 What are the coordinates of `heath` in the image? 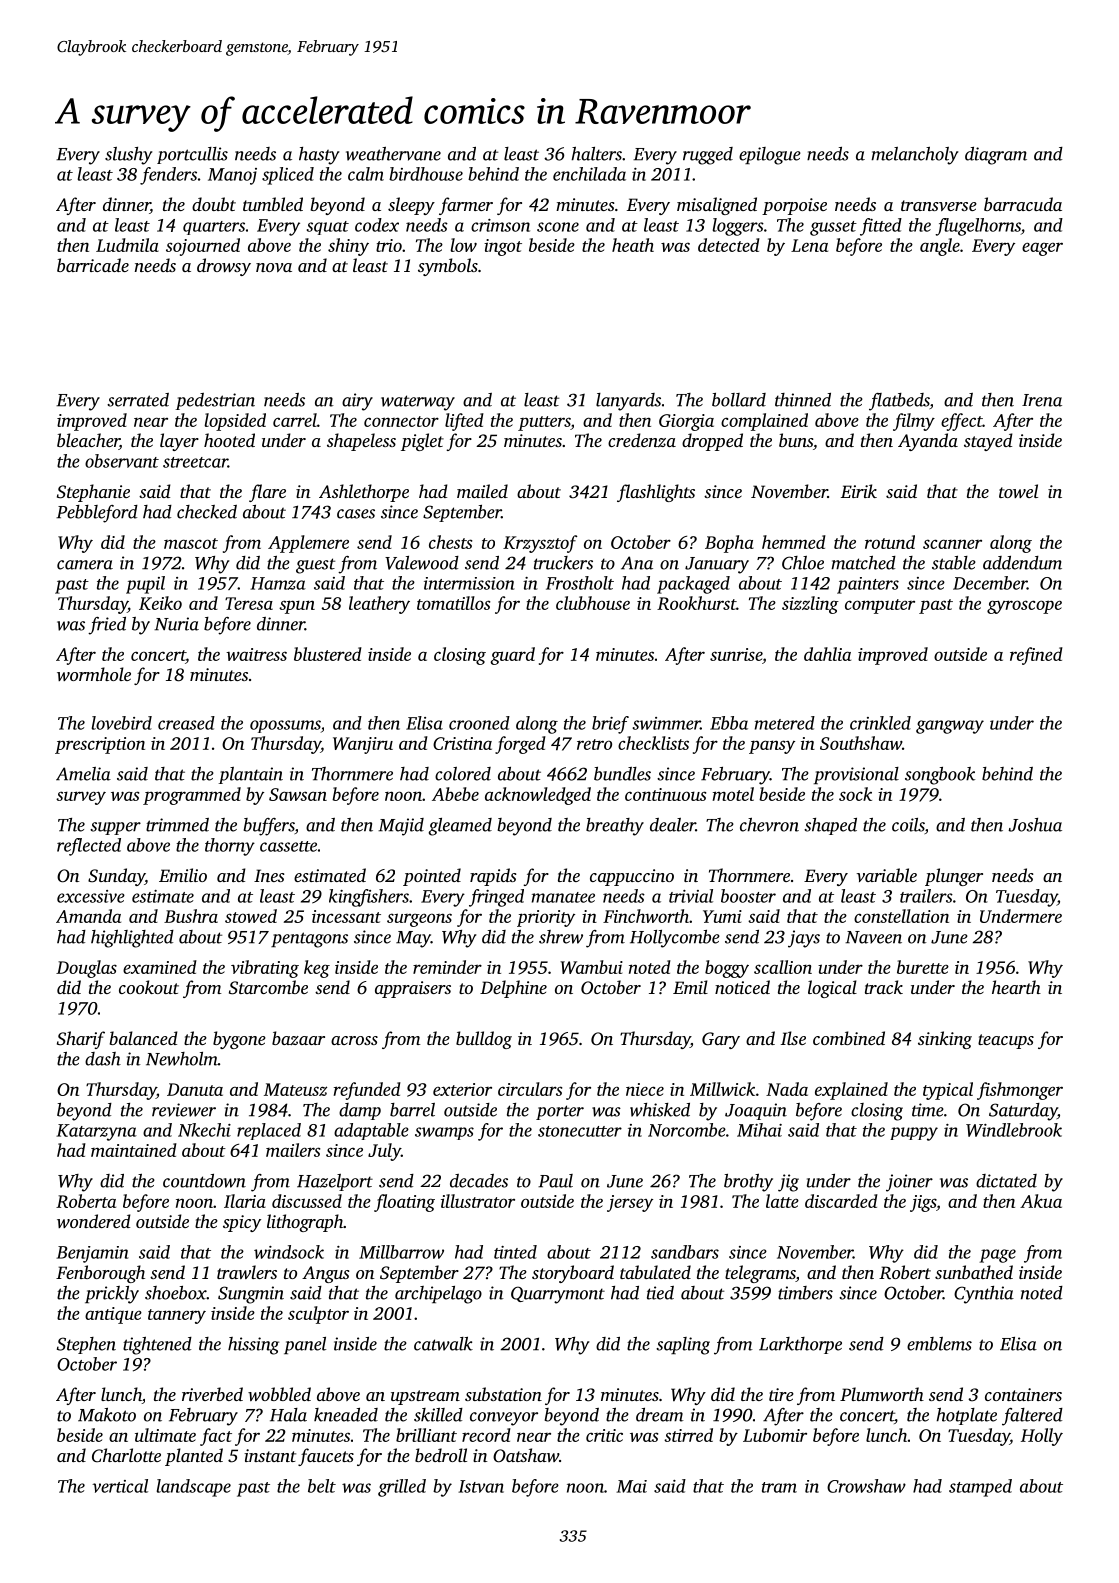 It's located at (633, 245).
